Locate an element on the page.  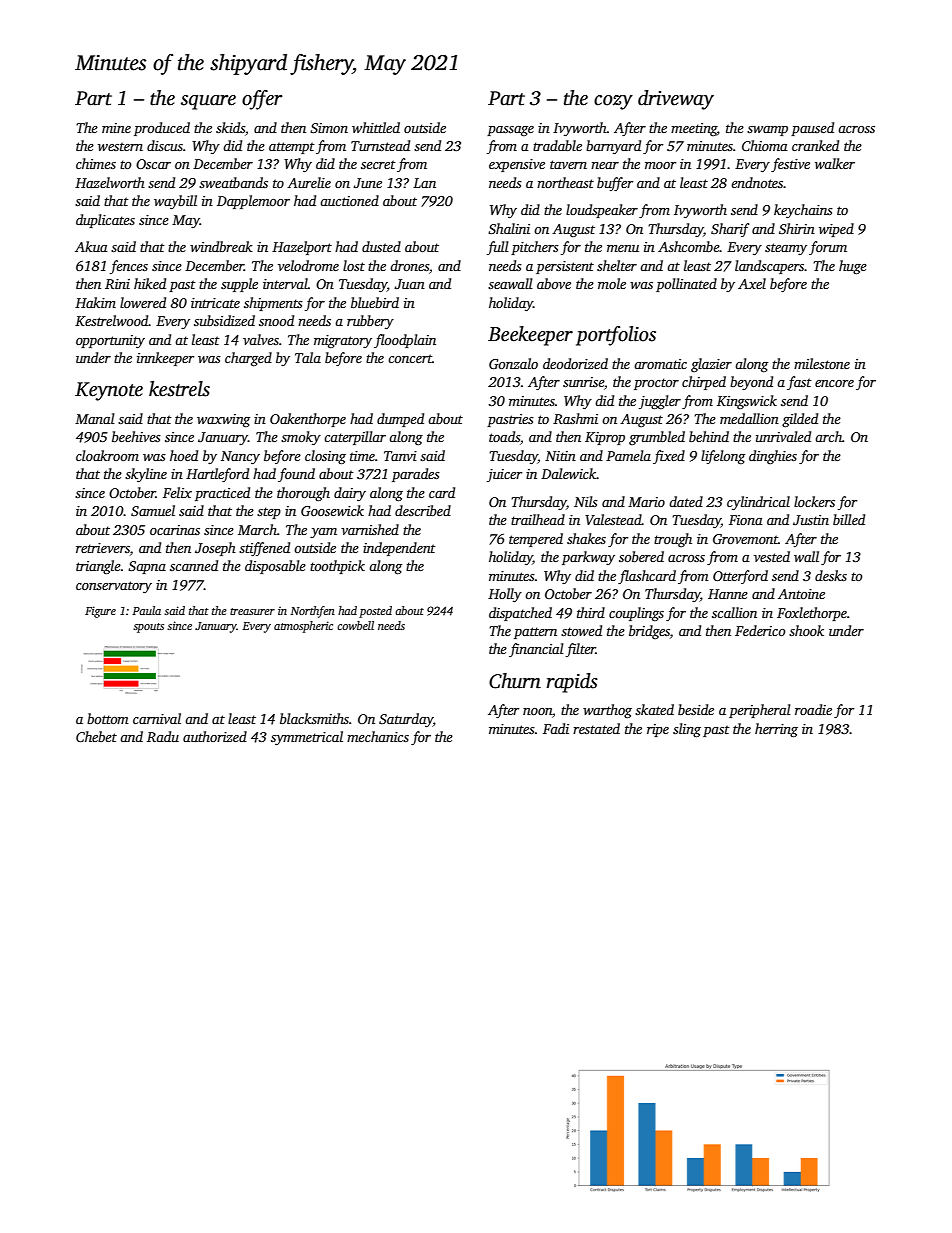
driveway is located at coordinates (676, 100).
